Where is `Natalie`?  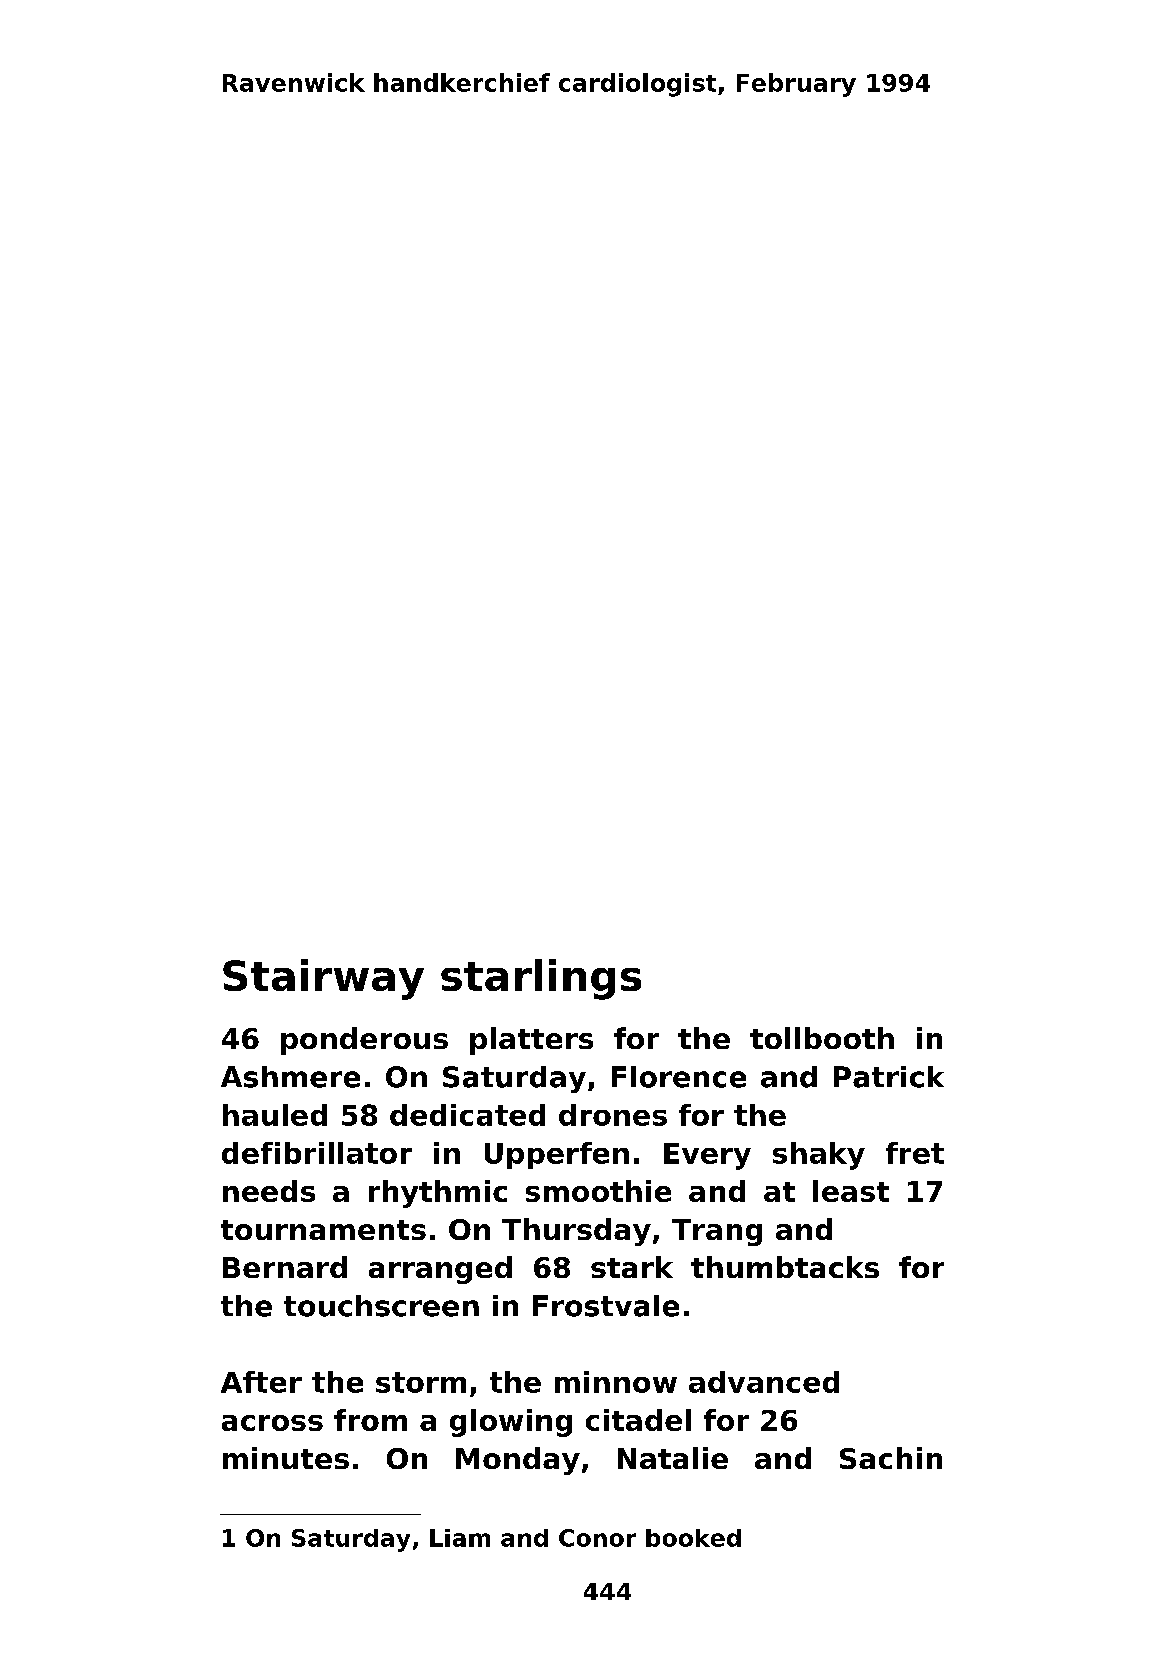
Natalie is located at coordinates (673, 1458).
